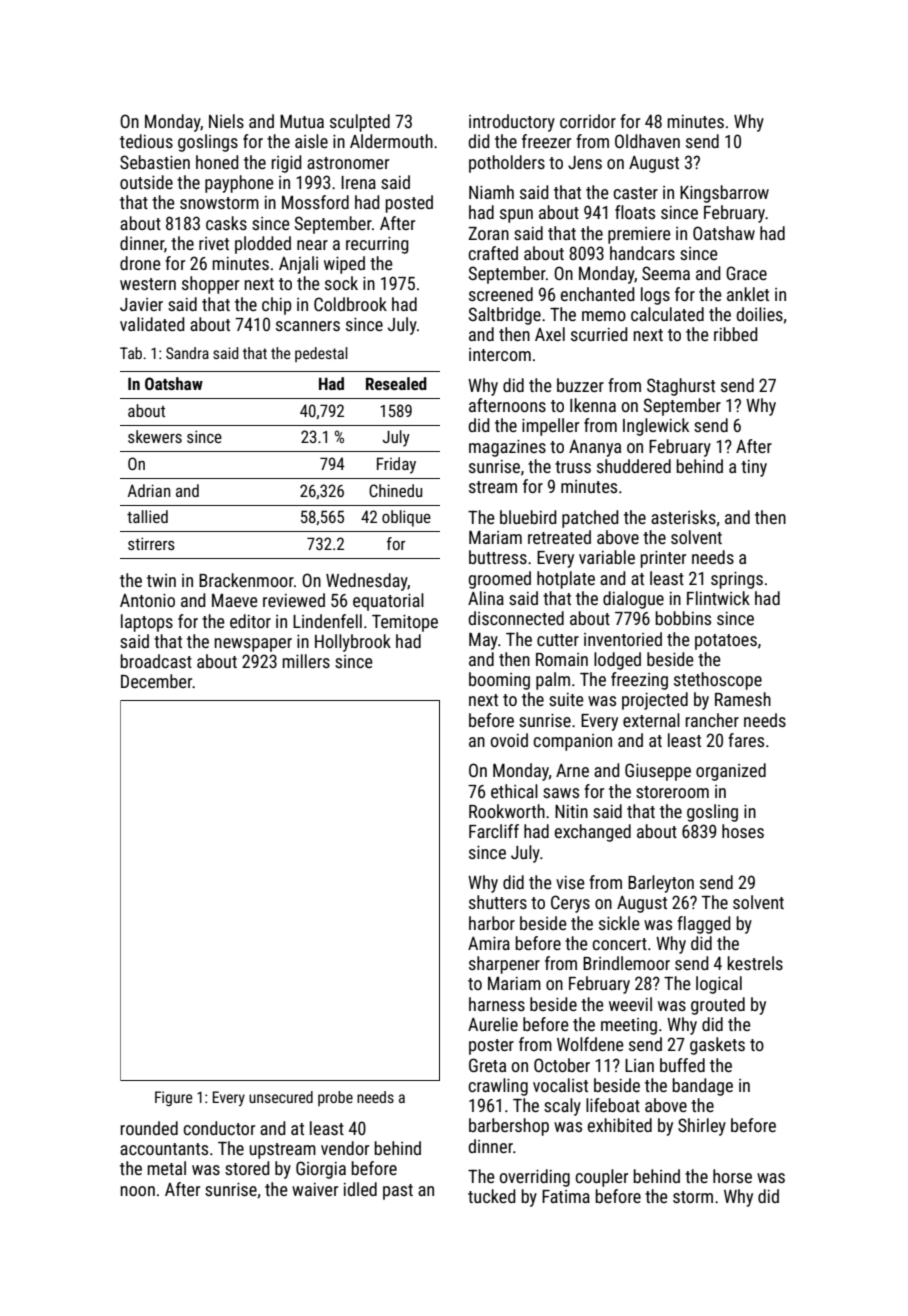  Describe the element at coordinates (391, 141) in the image. I see `Aldermouth` at that location.
